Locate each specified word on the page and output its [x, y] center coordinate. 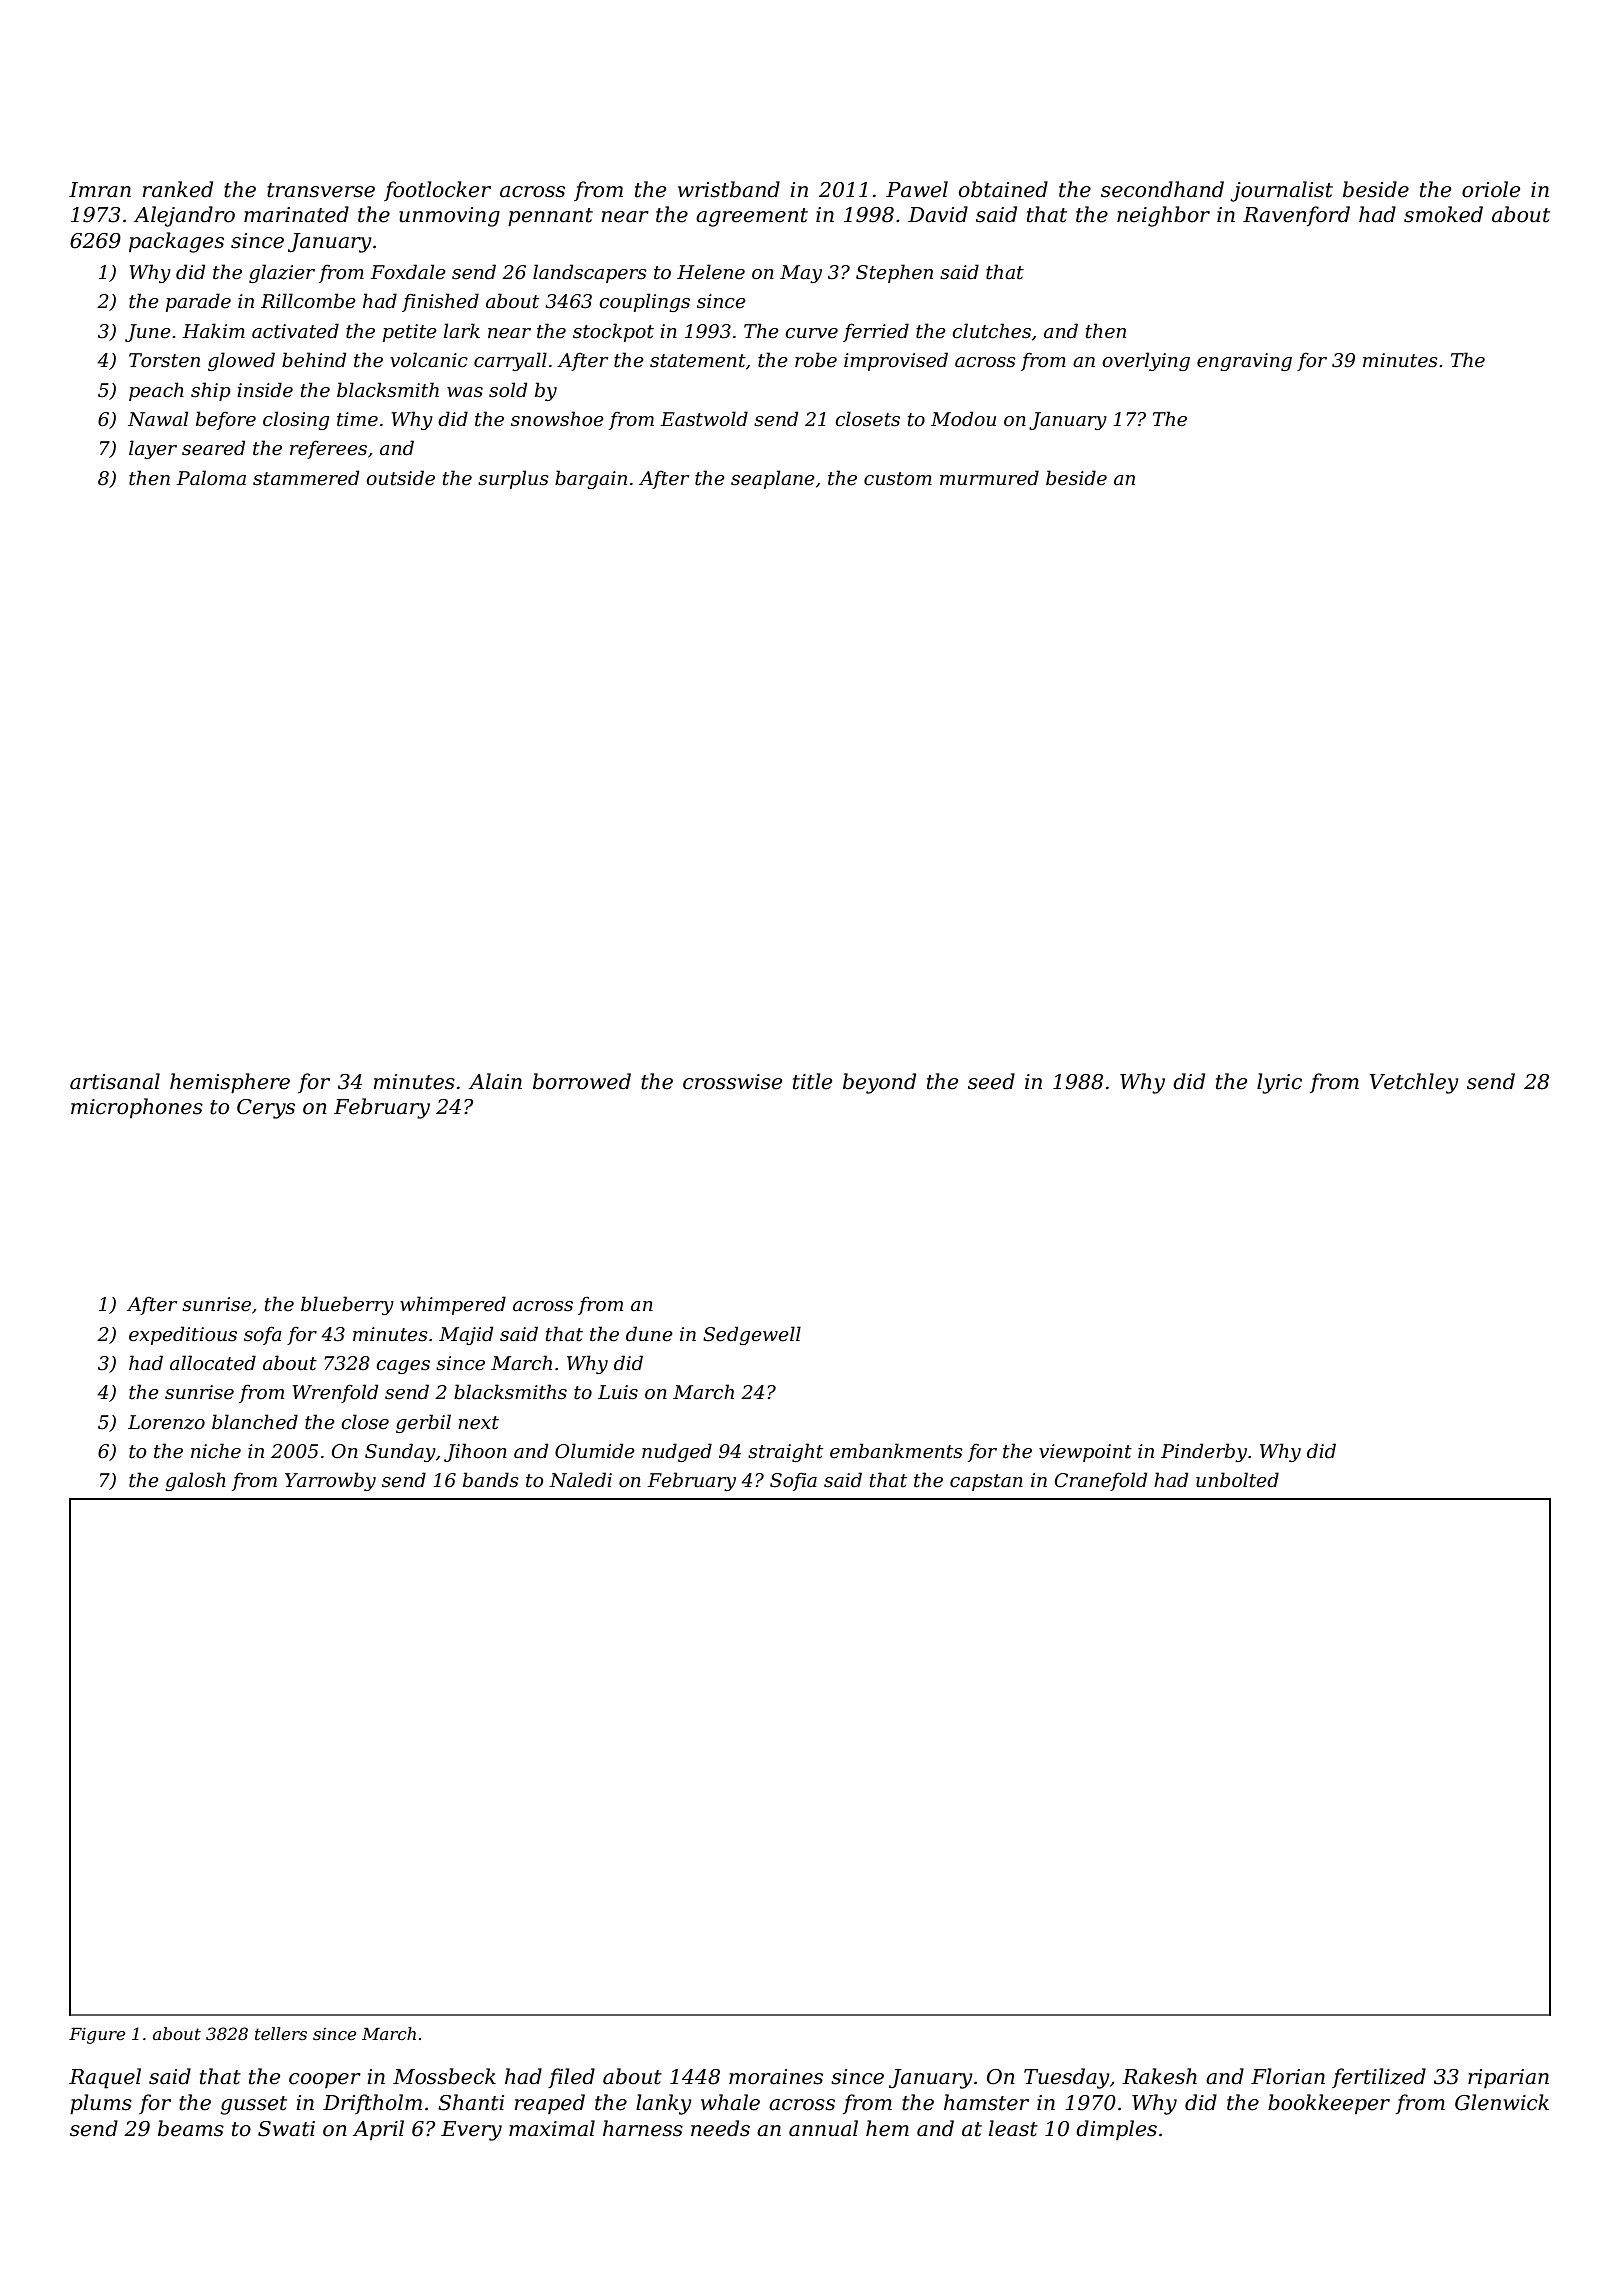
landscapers [590, 273]
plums [101, 2104]
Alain [495, 1081]
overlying [1146, 361]
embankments [896, 1451]
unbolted [1237, 1480]
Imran [100, 190]
